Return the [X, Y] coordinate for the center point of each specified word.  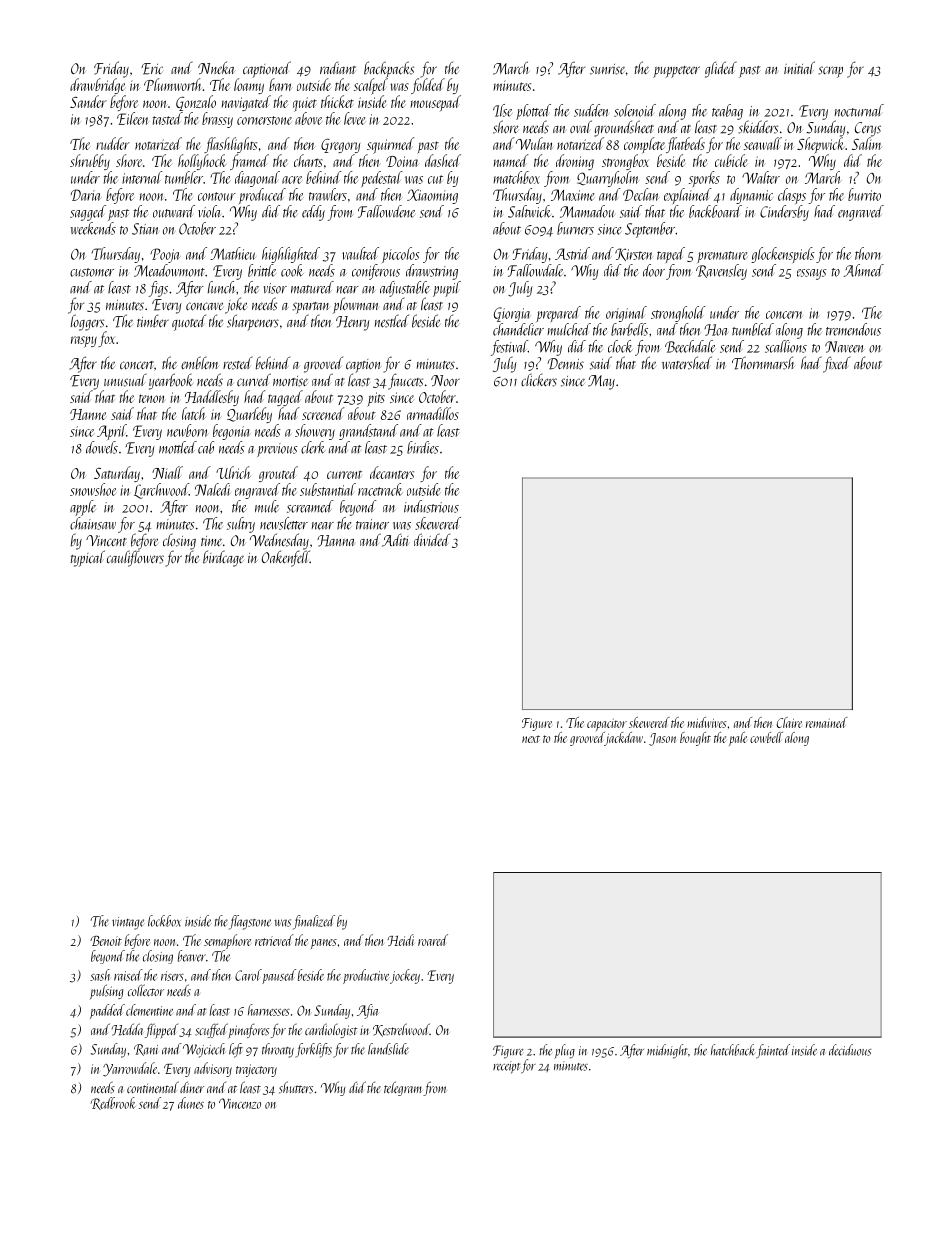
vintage [128, 923]
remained [826, 722]
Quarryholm [608, 179]
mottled [178, 447]
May [601, 382]
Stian [145, 229]
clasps [792, 196]
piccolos [400, 255]
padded [107, 1011]
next [531, 739]
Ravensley [721, 272]
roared [433, 940]
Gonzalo [196, 103]
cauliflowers [135, 558]
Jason [662, 739]
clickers [539, 380]
